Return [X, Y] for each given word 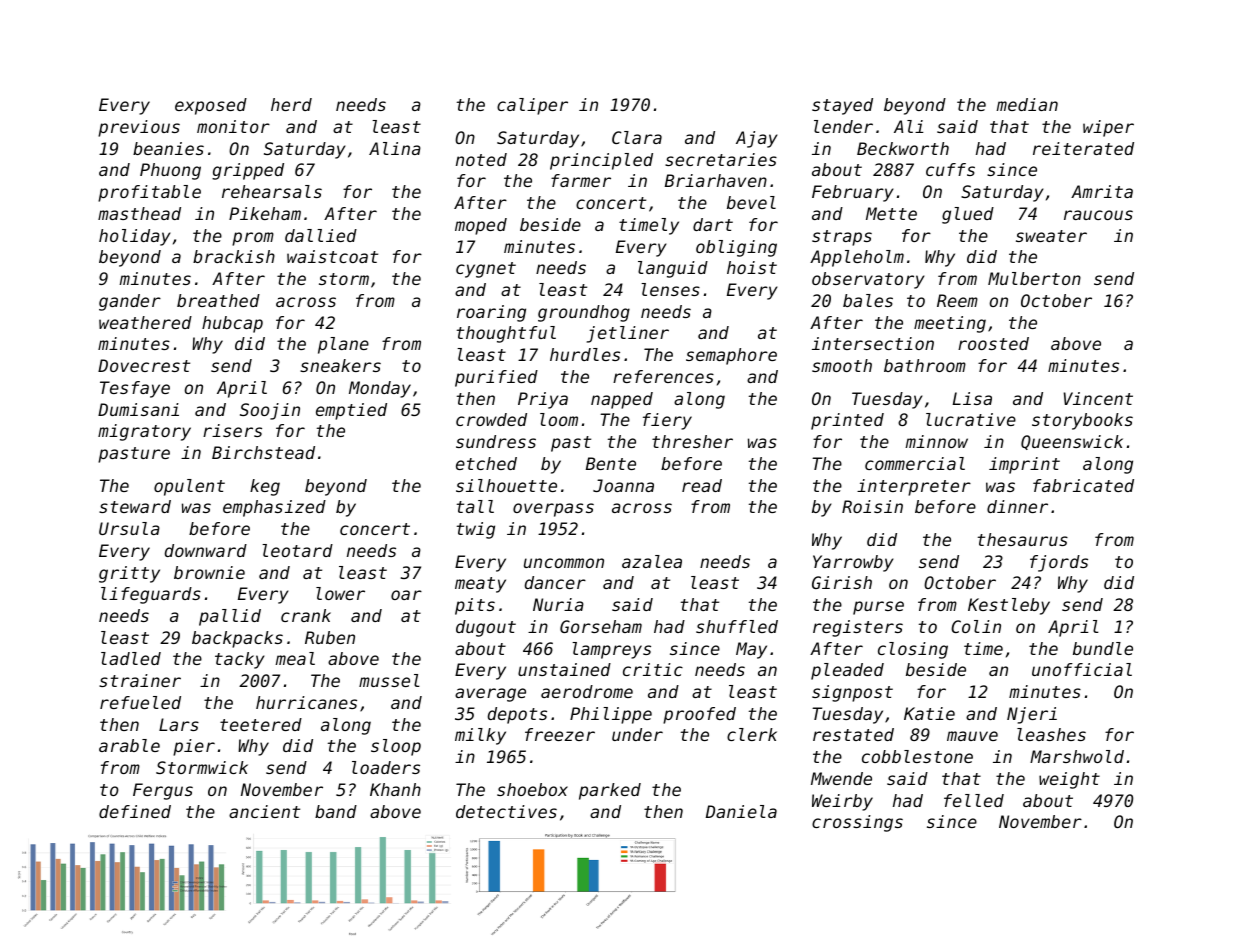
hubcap [232, 324]
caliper [532, 106]
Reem [957, 300]
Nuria [558, 604]
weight [1069, 780]
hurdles [585, 354]
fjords [1059, 563]
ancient [264, 811]
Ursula [129, 528]
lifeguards [151, 595]
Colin [976, 626]
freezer [560, 734]
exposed [211, 106]
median [1027, 104]
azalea [652, 561]
